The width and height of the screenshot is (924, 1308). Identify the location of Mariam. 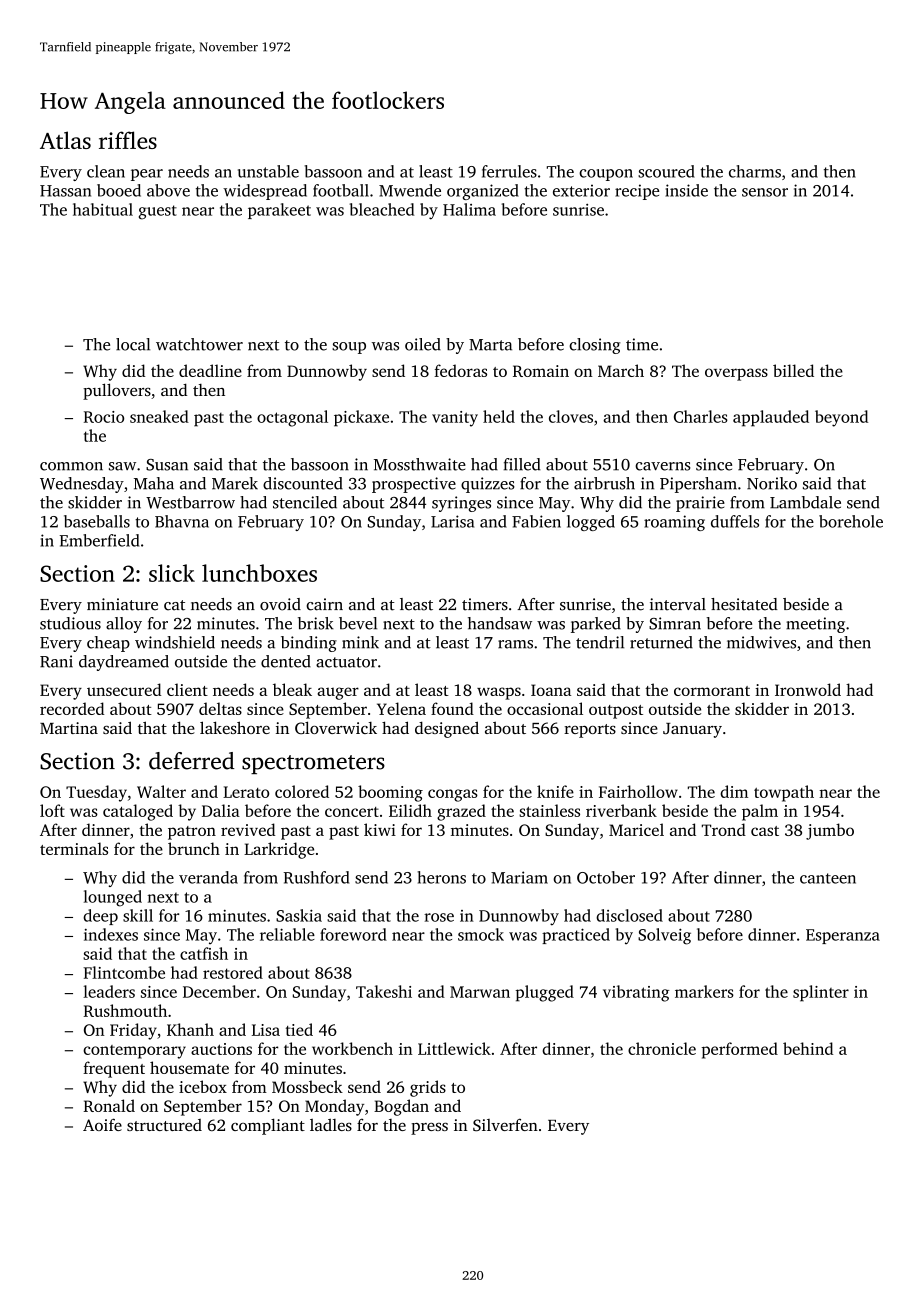
(519, 877).
